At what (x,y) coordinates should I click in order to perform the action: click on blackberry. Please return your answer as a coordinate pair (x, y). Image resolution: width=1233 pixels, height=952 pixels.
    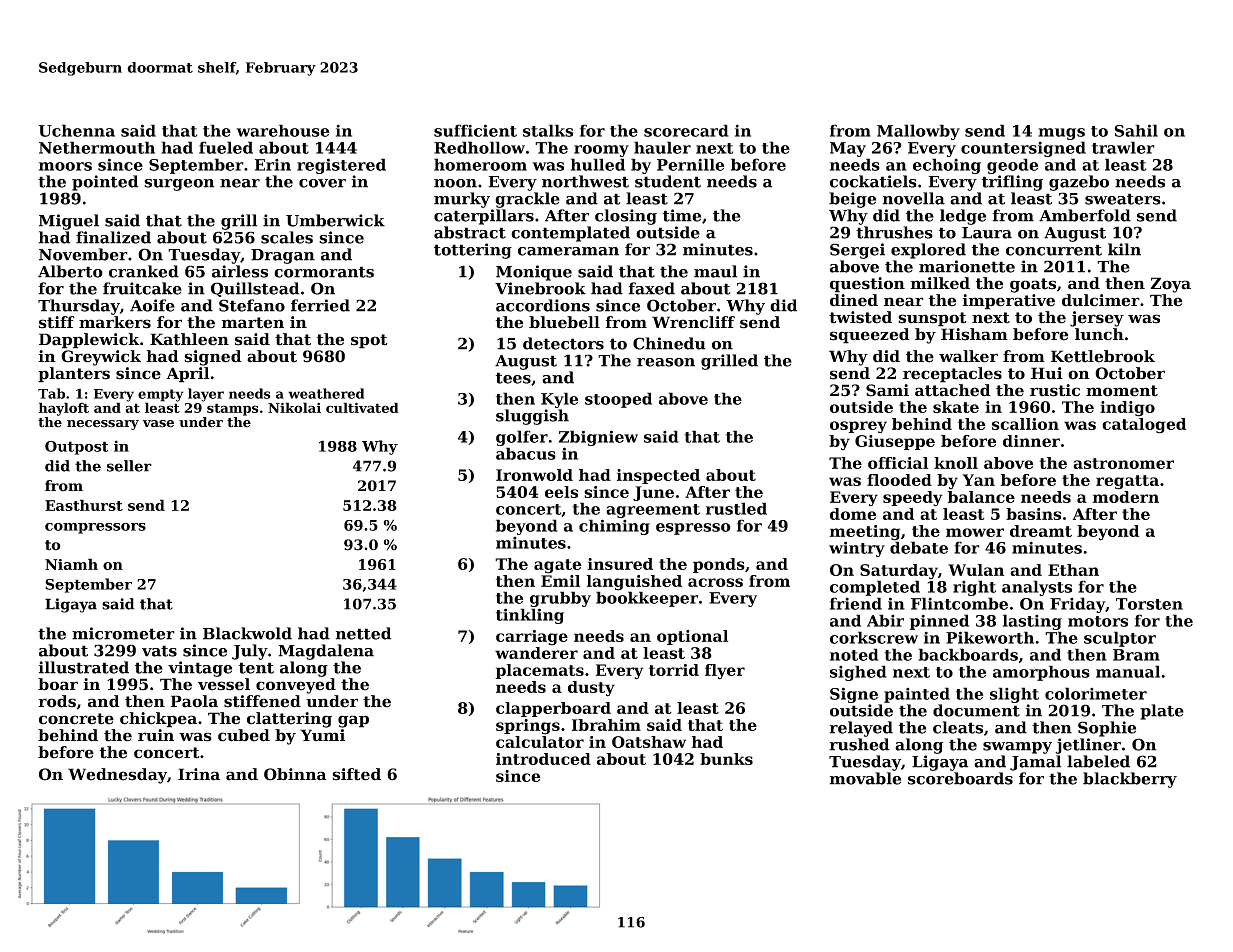
    Looking at the image, I should click on (1130, 780).
